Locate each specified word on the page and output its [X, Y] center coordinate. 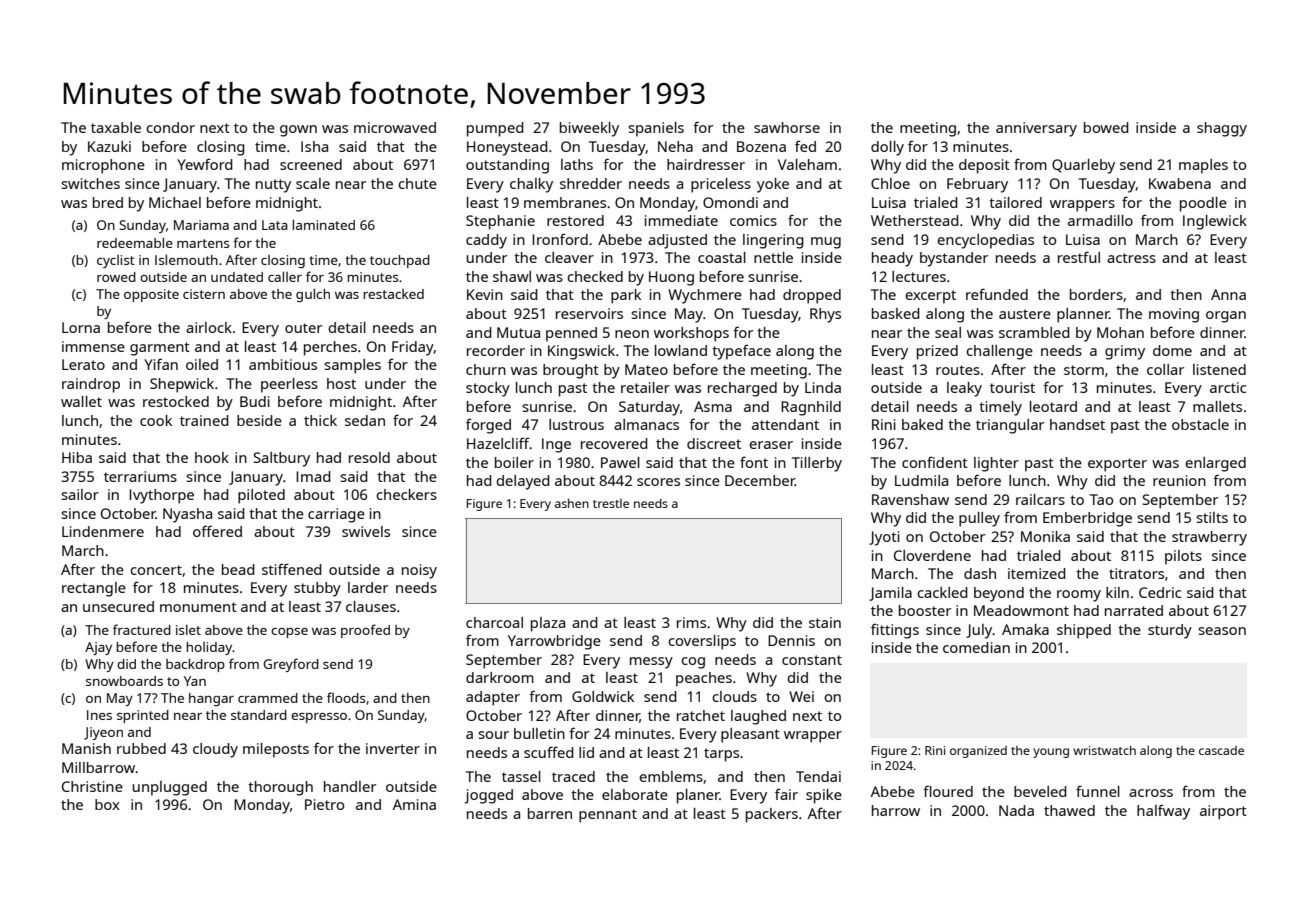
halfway [1163, 812]
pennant [608, 816]
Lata [275, 225]
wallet [81, 401]
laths [577, 164]
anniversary [1036, 129]
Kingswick [581, 352]
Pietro [324, 804]
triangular [1010, 426]
